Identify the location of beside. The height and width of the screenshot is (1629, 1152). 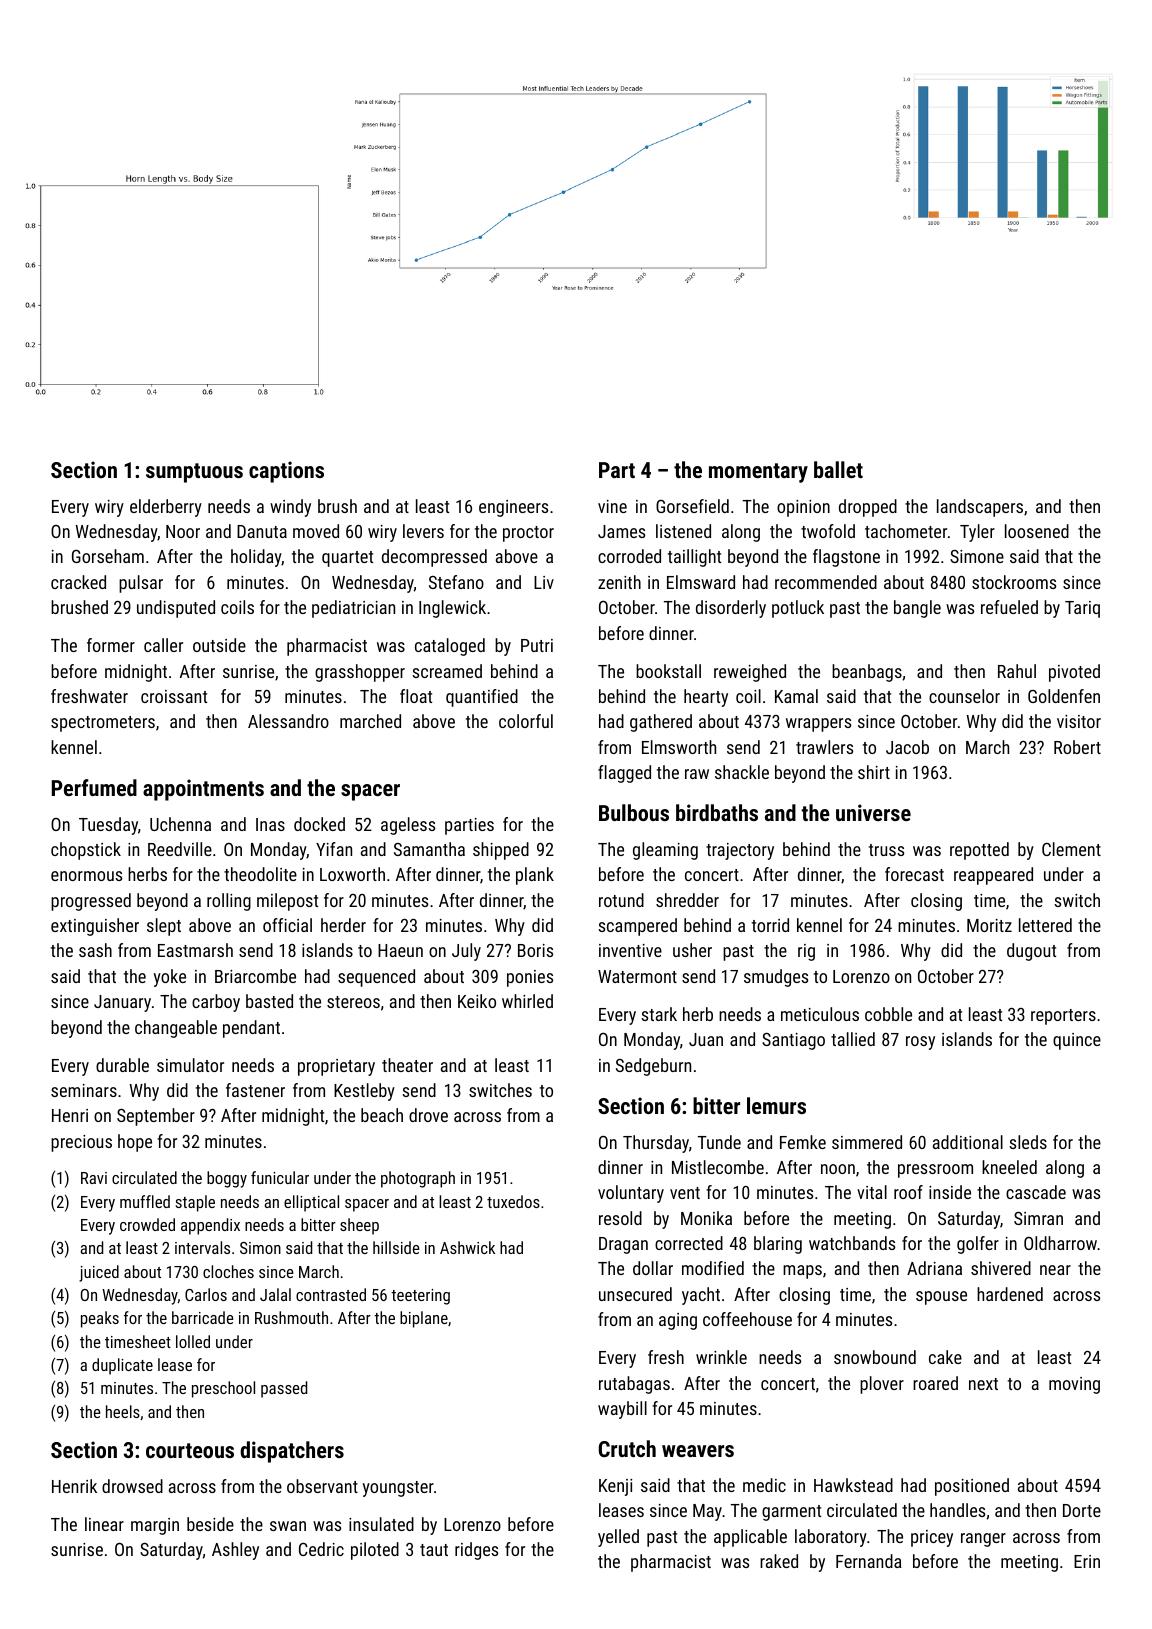
(210, 1524).
